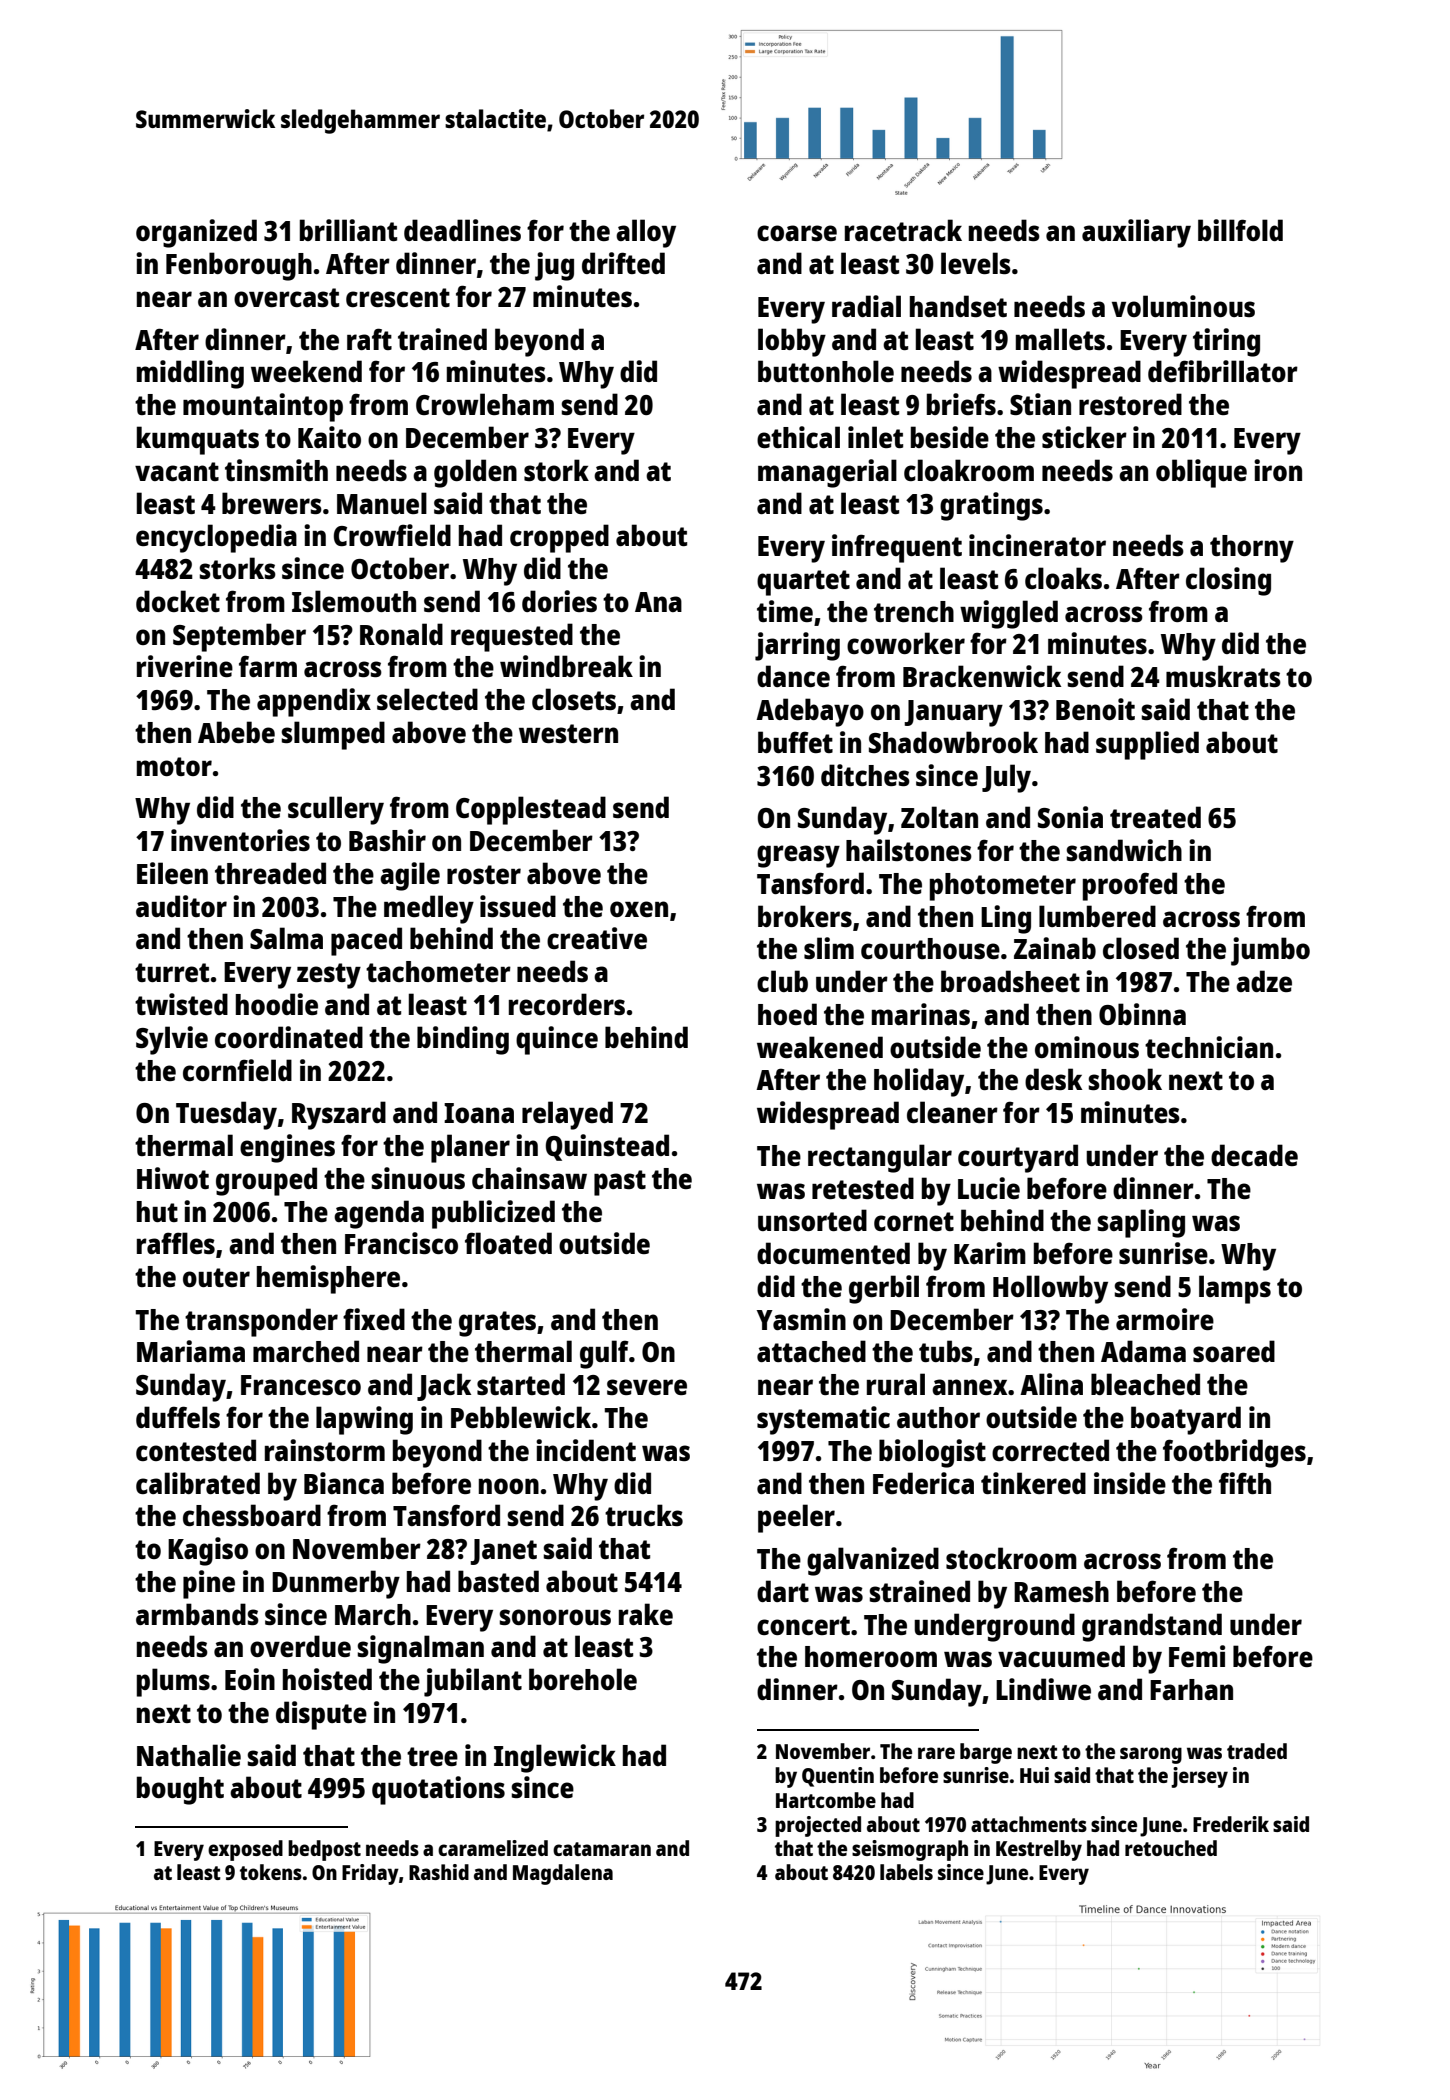 This image has width=1450, height=2100. I want to click on hemisphere, so click(328, 1279).
